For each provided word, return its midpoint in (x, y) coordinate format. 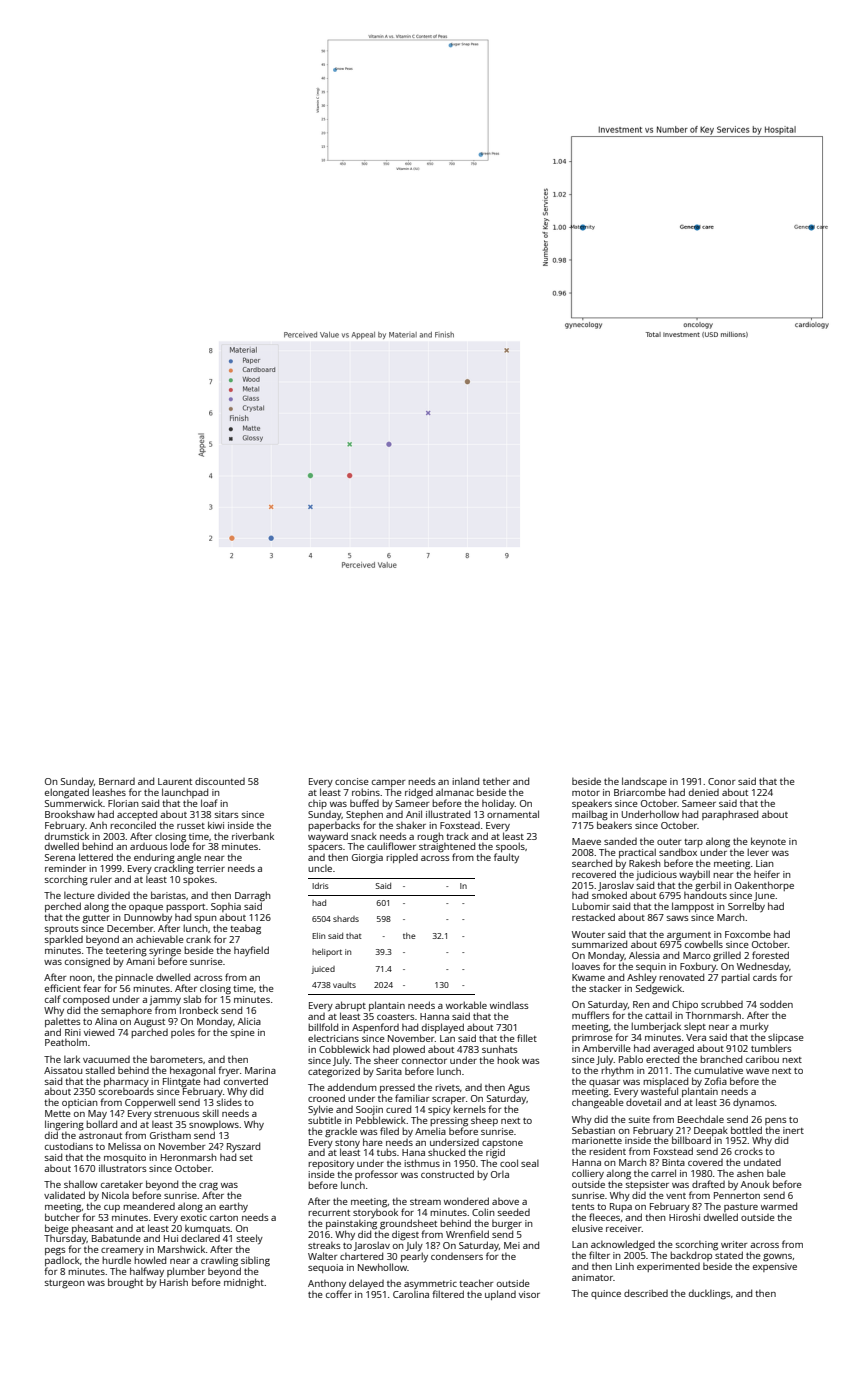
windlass (509, 1005)
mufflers (590, 1015)
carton (224, 1218)
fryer (228, 1071)
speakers (592, 804)
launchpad (185, 793)
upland (500, 1295)
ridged (419, 793)
